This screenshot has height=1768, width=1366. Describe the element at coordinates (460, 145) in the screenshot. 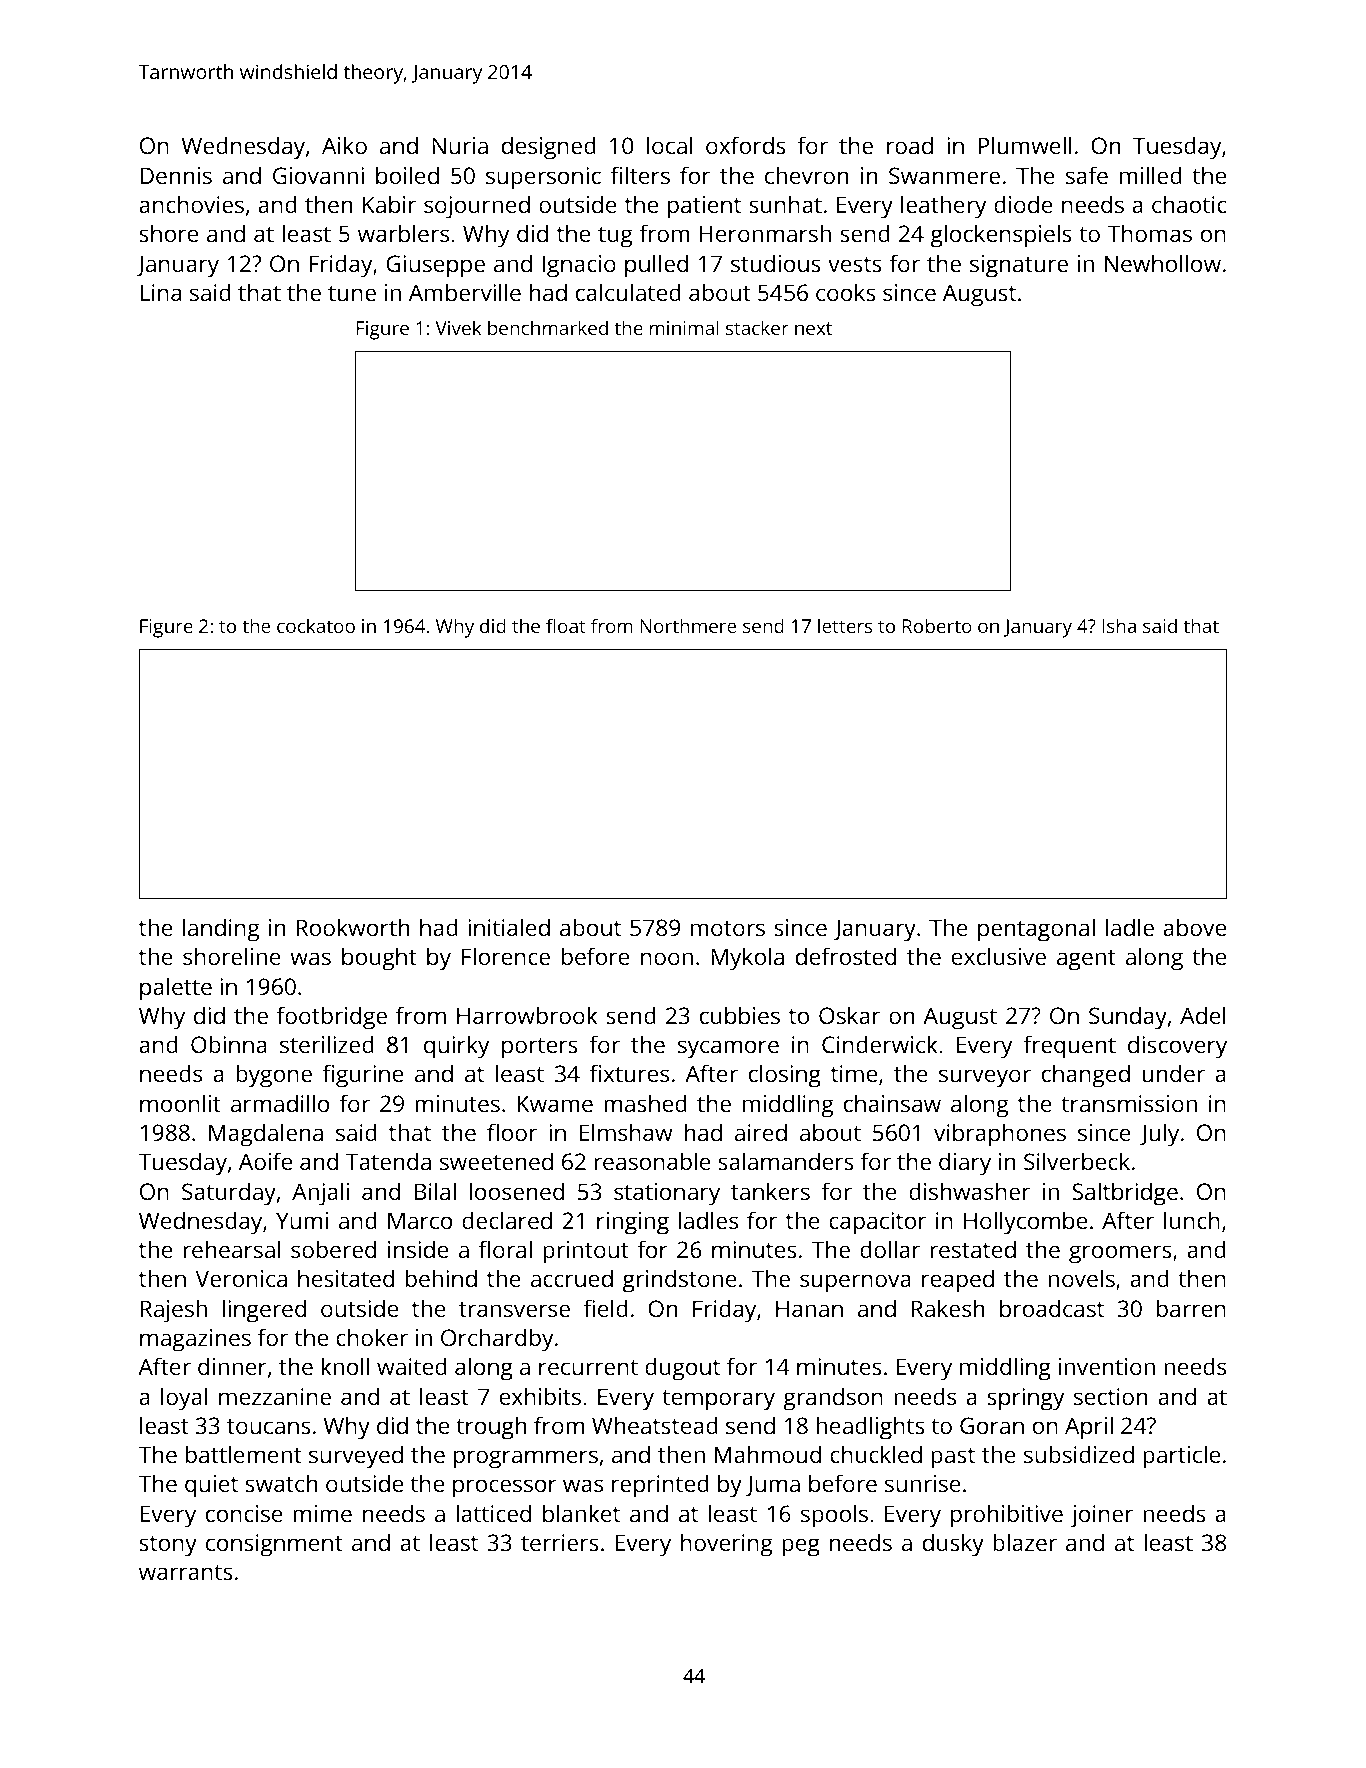

I see `Nuria` at that location.
